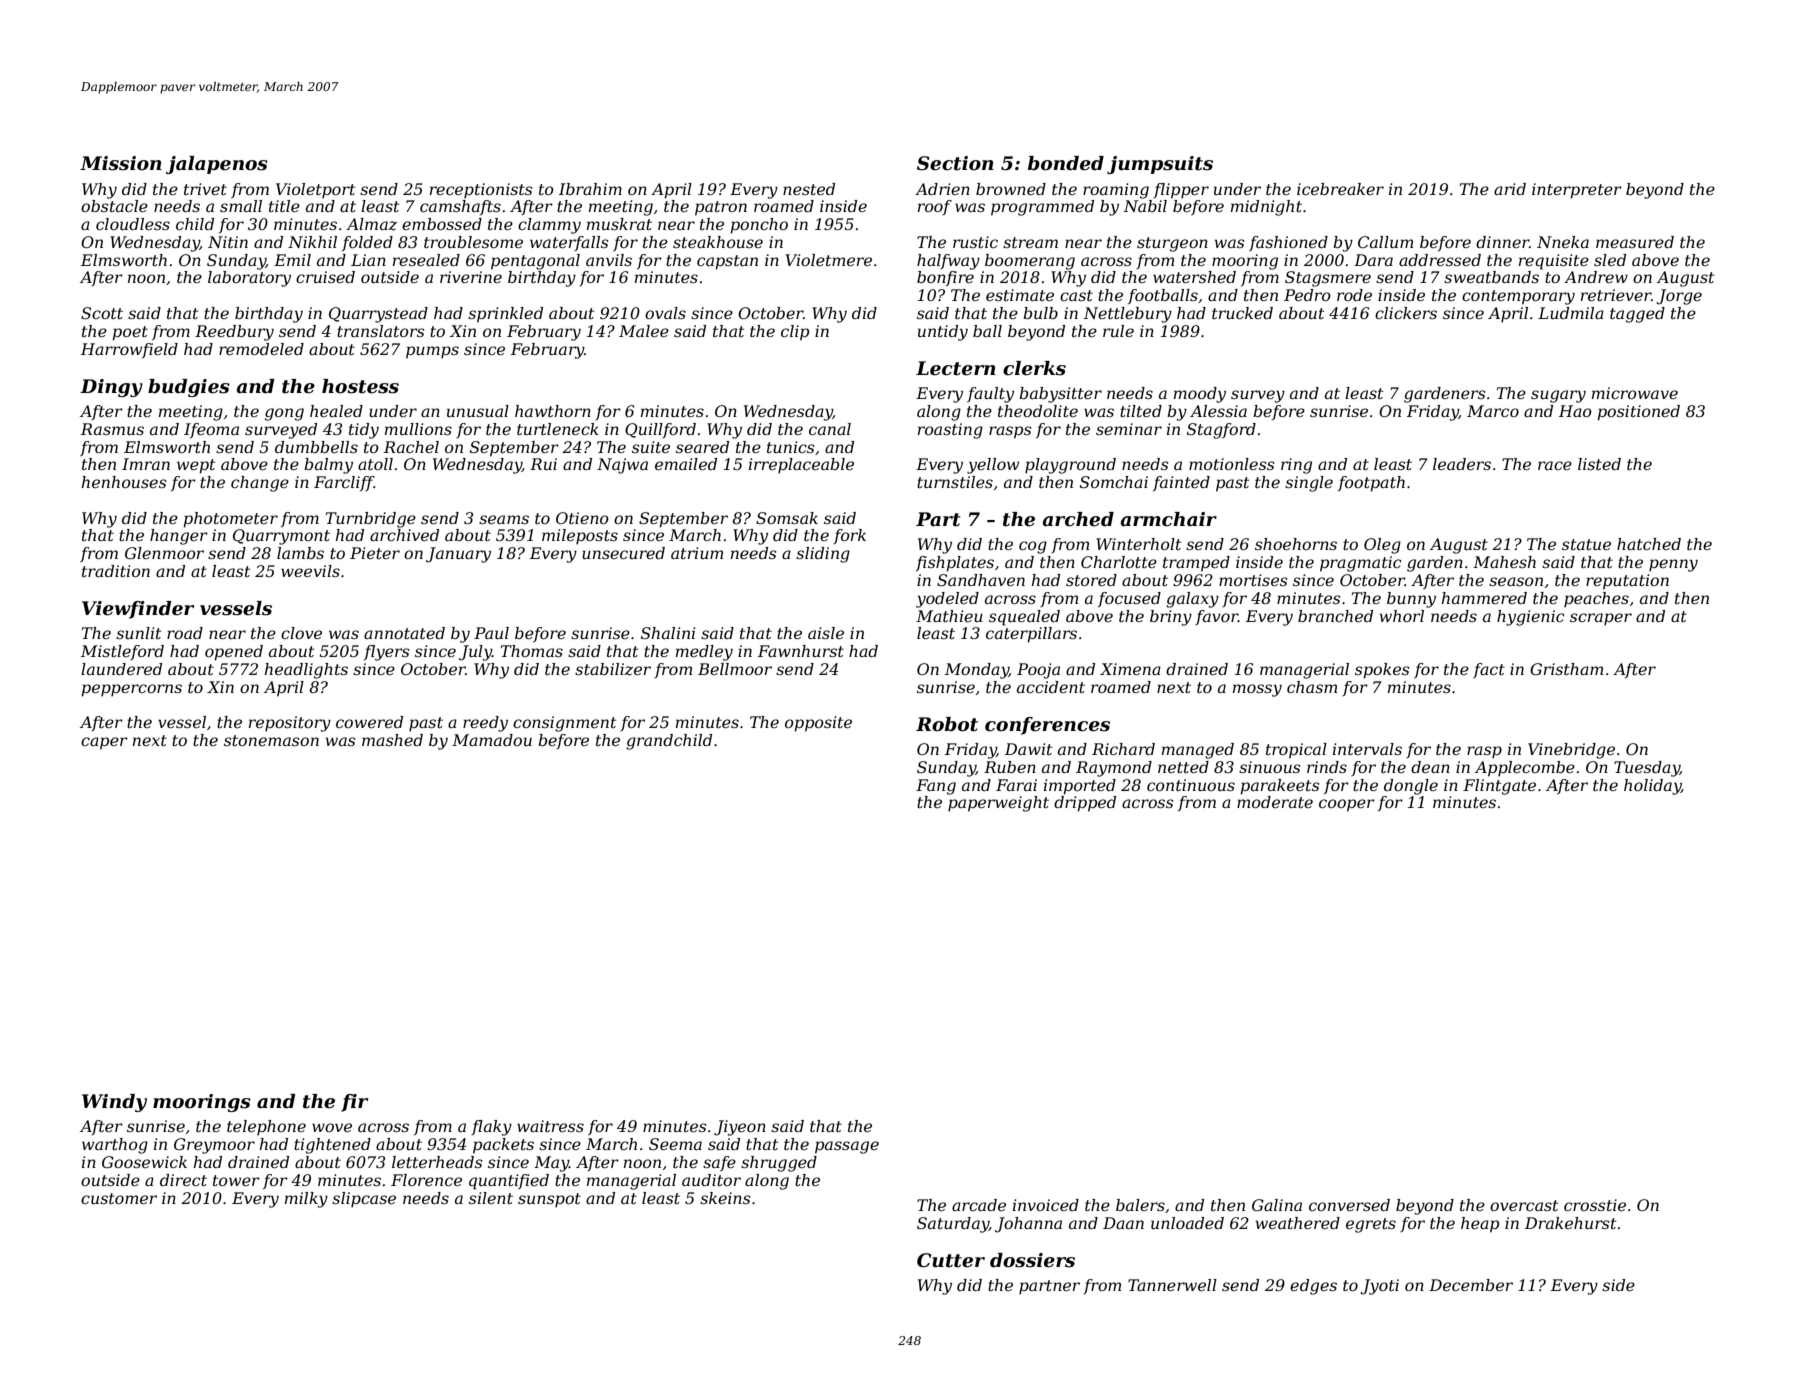 This screenshot has width=1797, height=1388. I want to click on nested, so click(809, 189).
